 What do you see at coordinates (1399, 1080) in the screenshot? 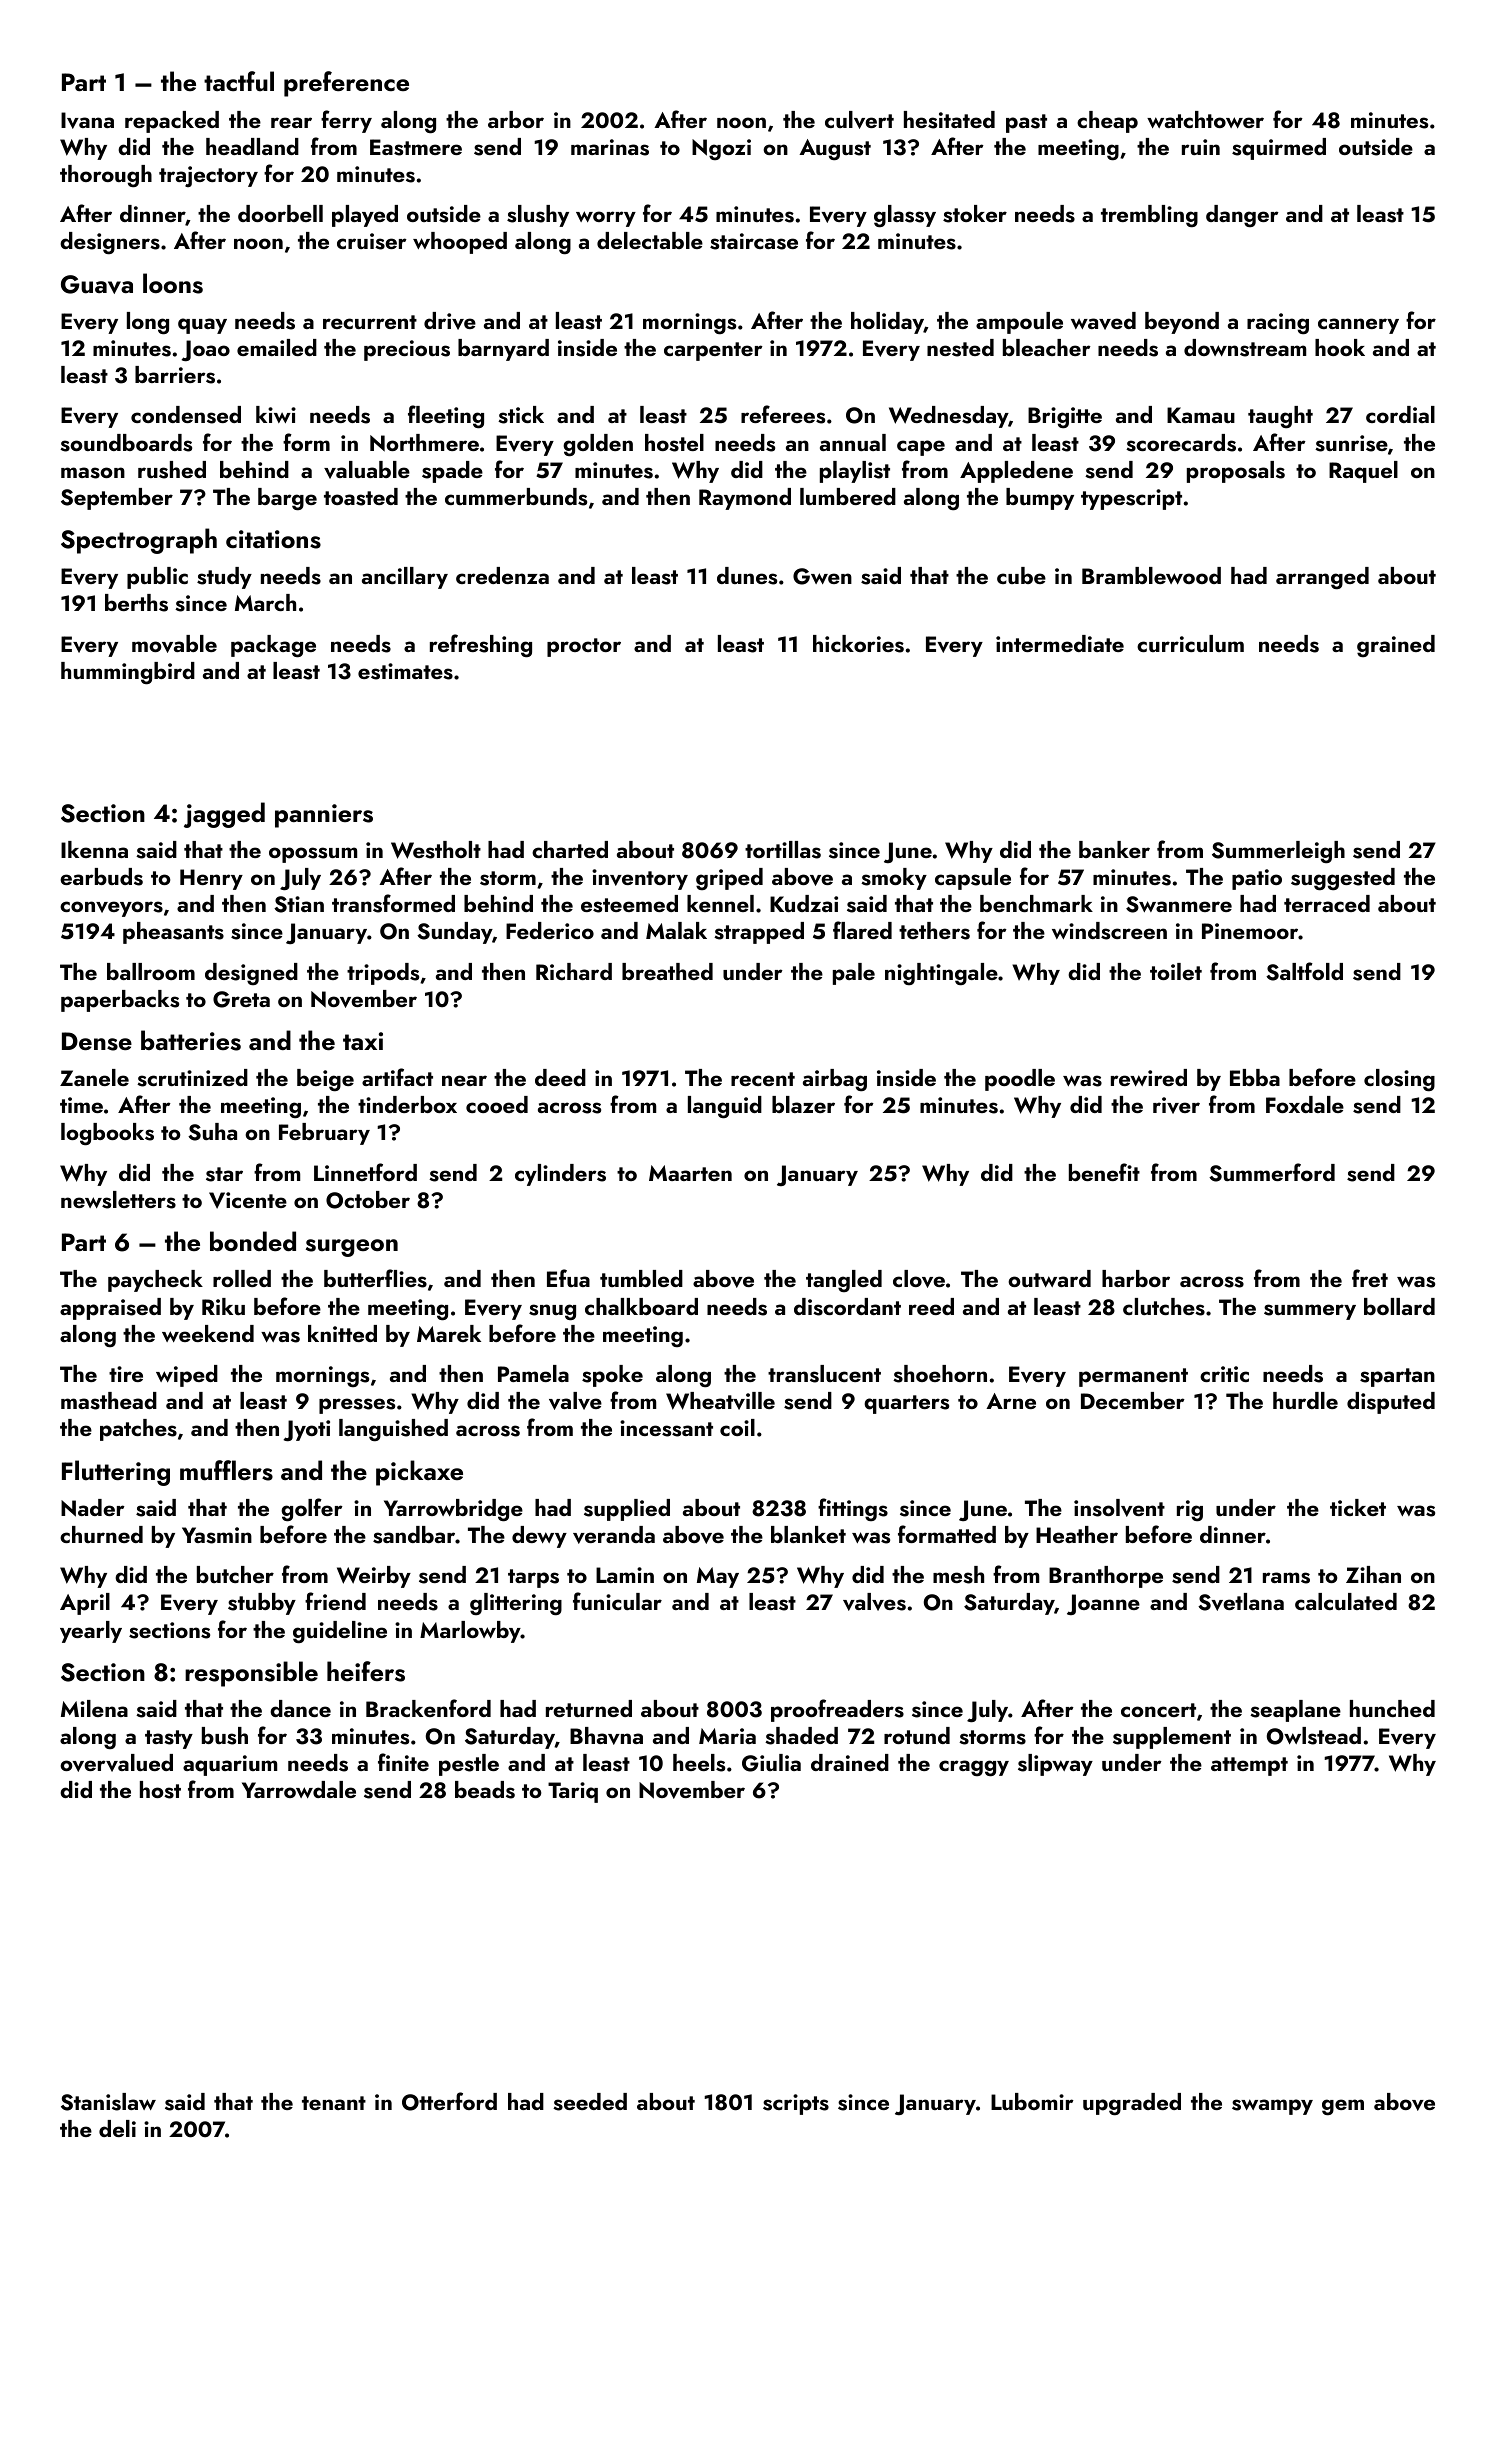
I see `closing` at bounding box center [1399, 1080].
